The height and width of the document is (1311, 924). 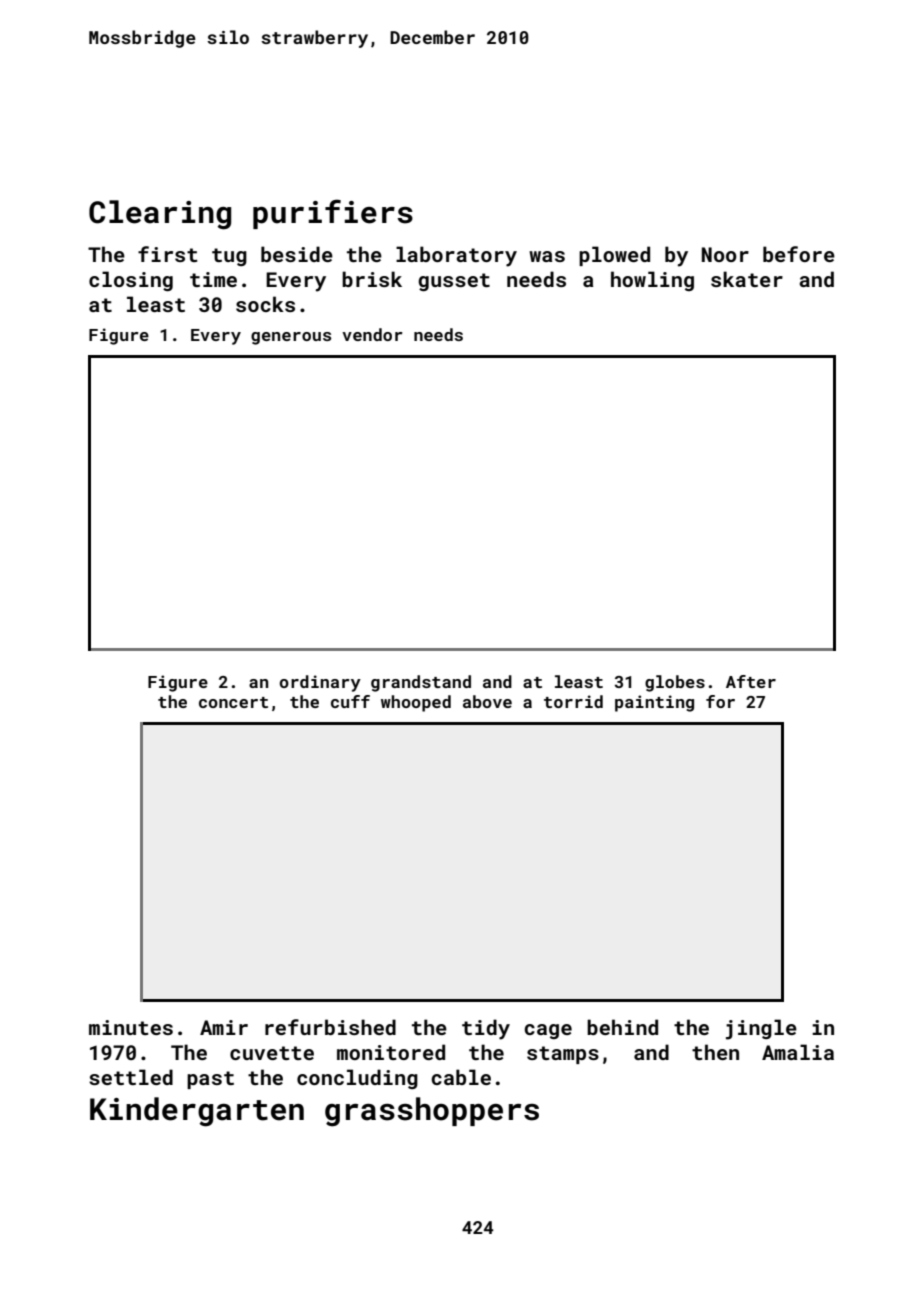 I want to click on was, so click(x=547, y=256).
